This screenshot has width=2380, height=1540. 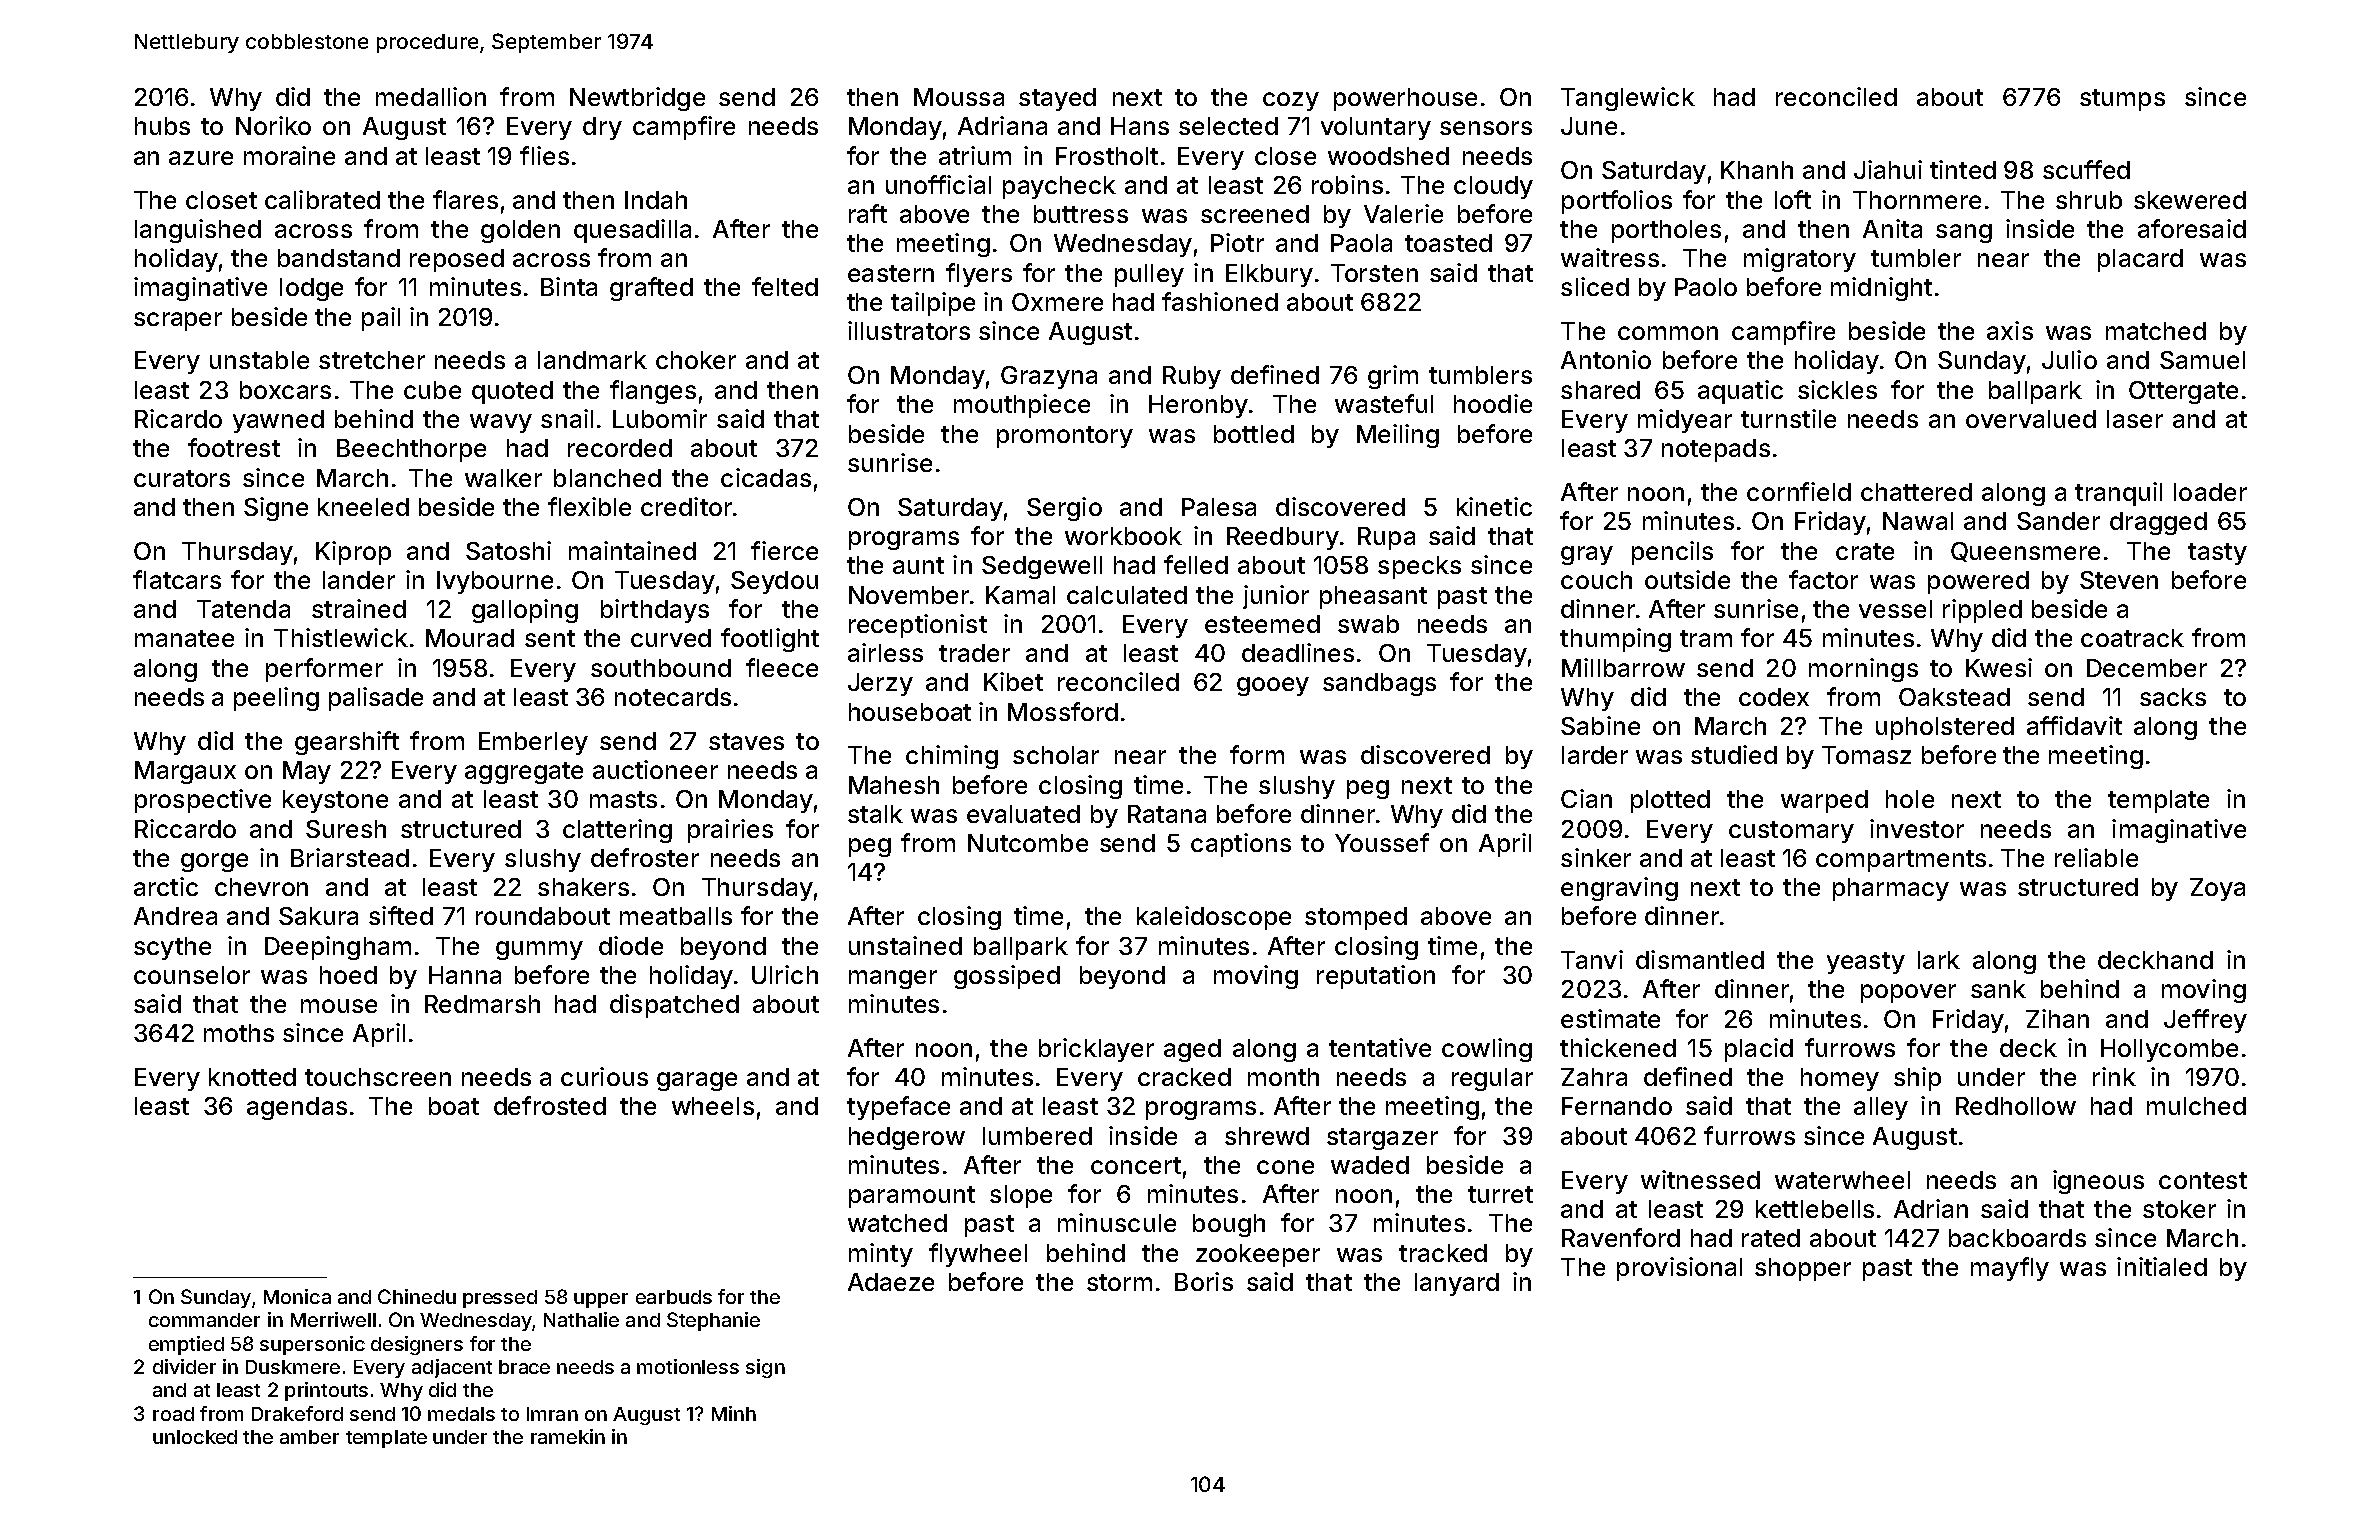 What do you see at coordinates (1500, 1194) in the screenshot?
I see `turret` at bounding box center [1500, 1194].
